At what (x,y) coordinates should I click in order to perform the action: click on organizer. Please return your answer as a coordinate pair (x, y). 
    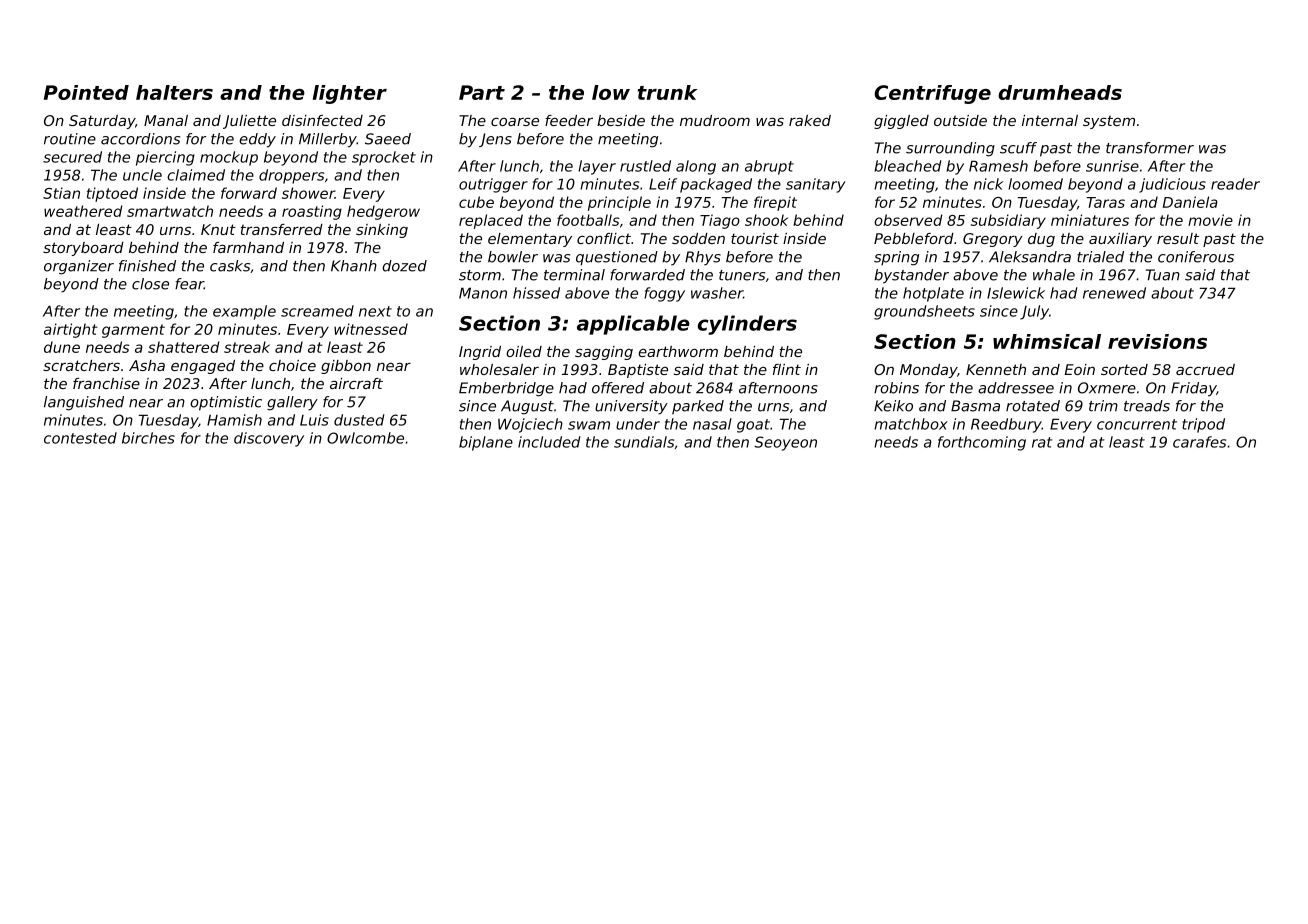
    Looking at the image, I should click on (79, 267).
